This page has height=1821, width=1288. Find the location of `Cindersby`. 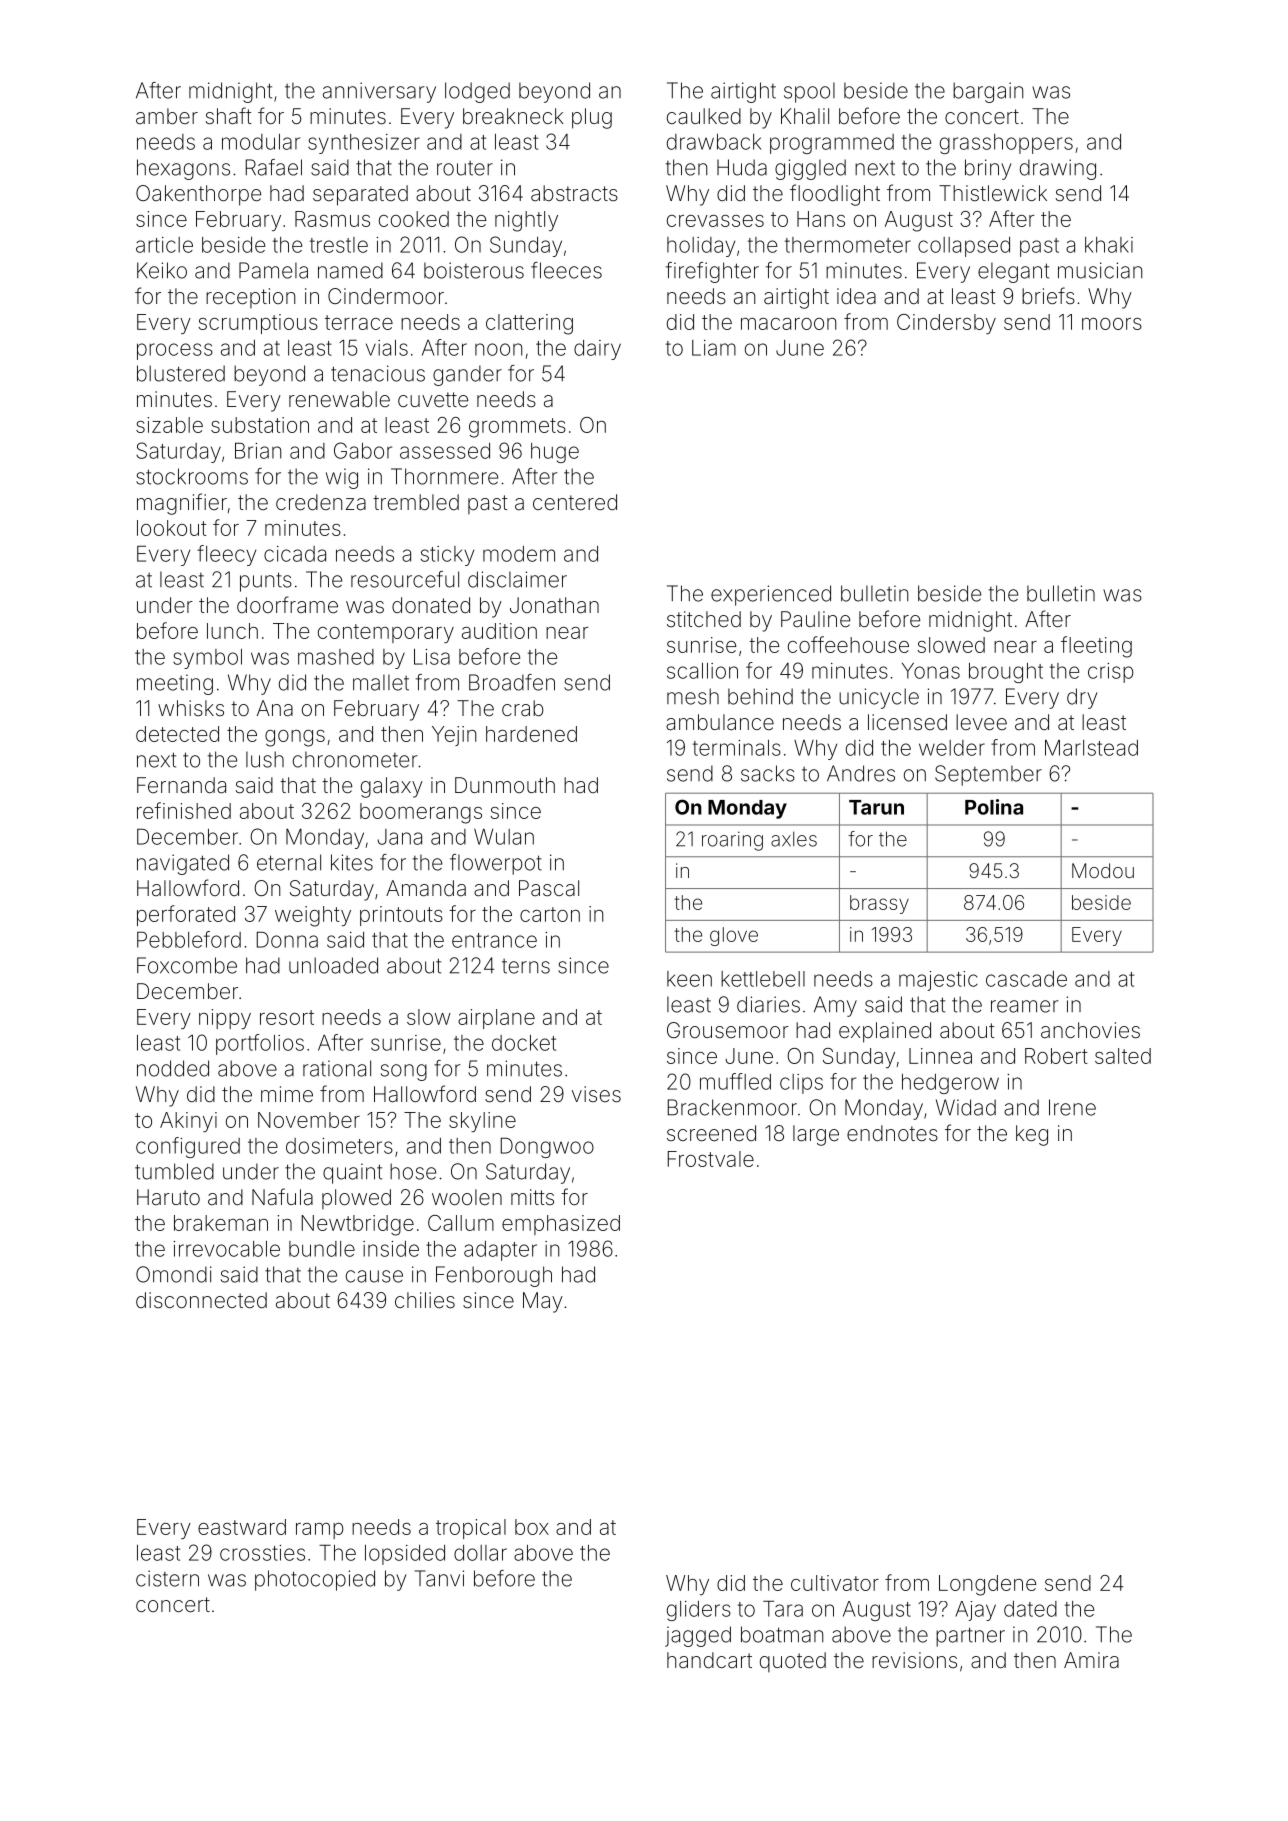

Cindersby is located at coordinates (946, 324).
